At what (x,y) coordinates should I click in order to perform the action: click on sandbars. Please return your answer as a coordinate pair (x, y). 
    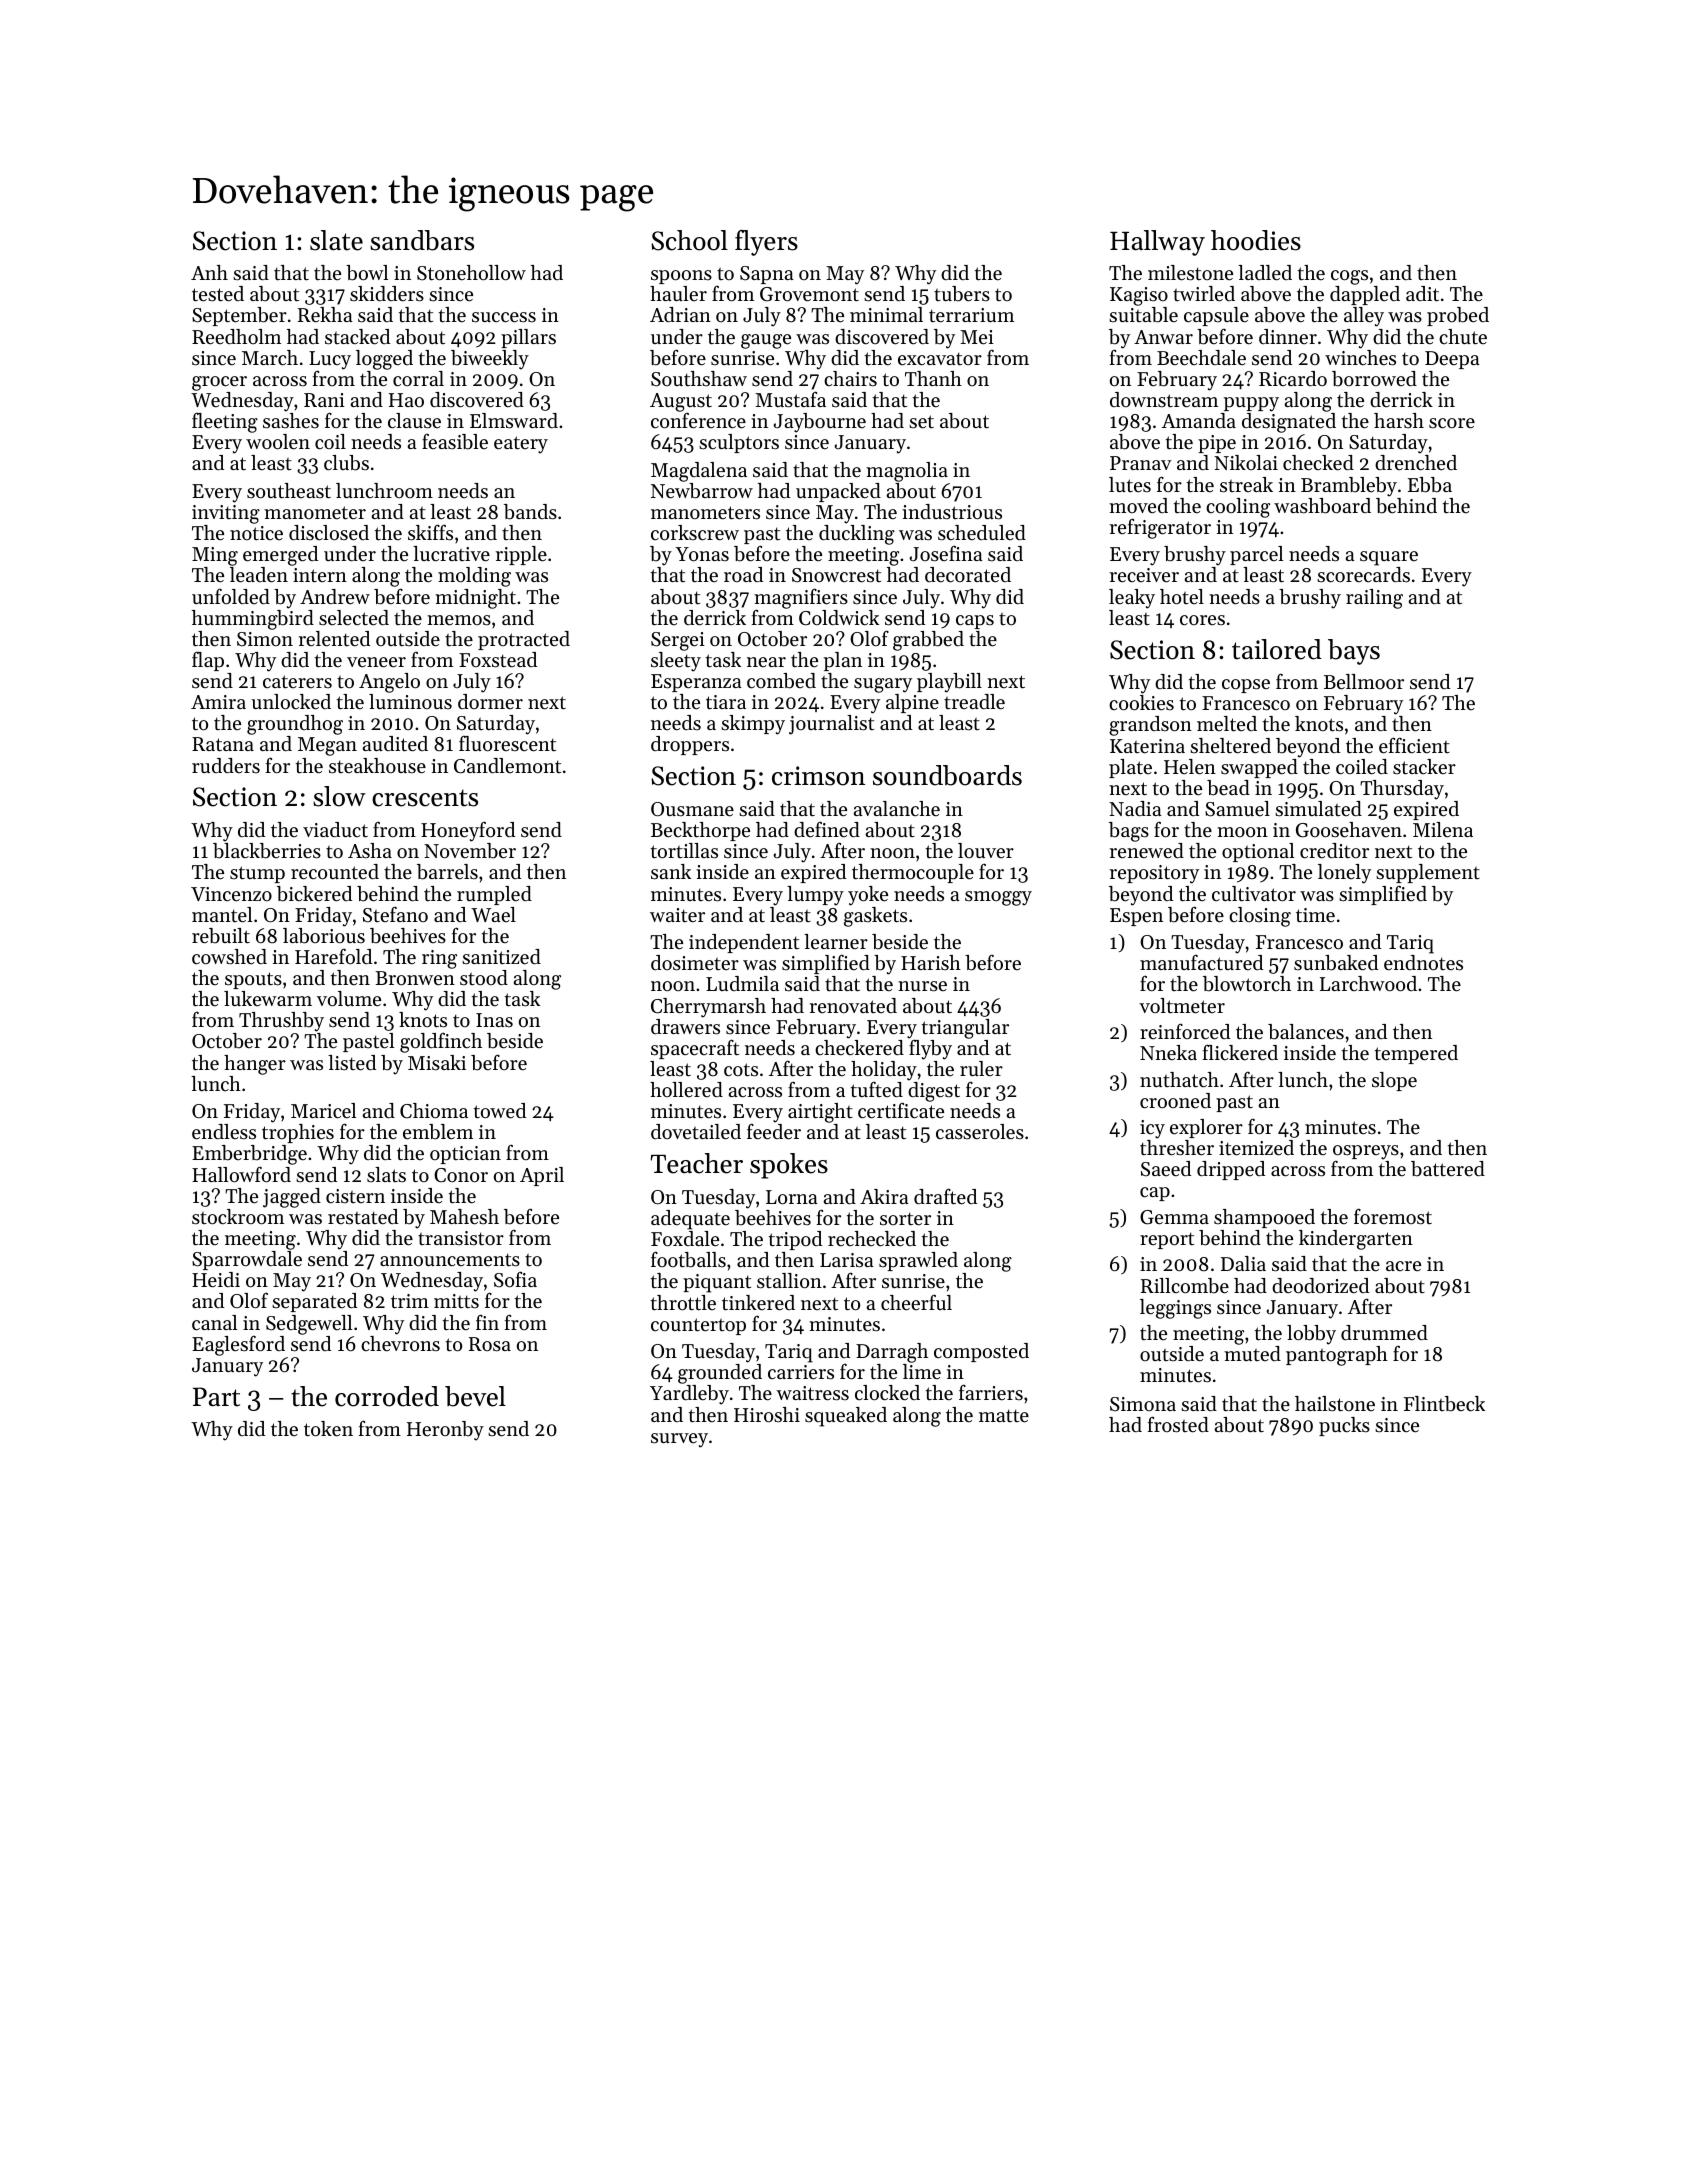
    Looking at the image, I should click on (422, 240).
